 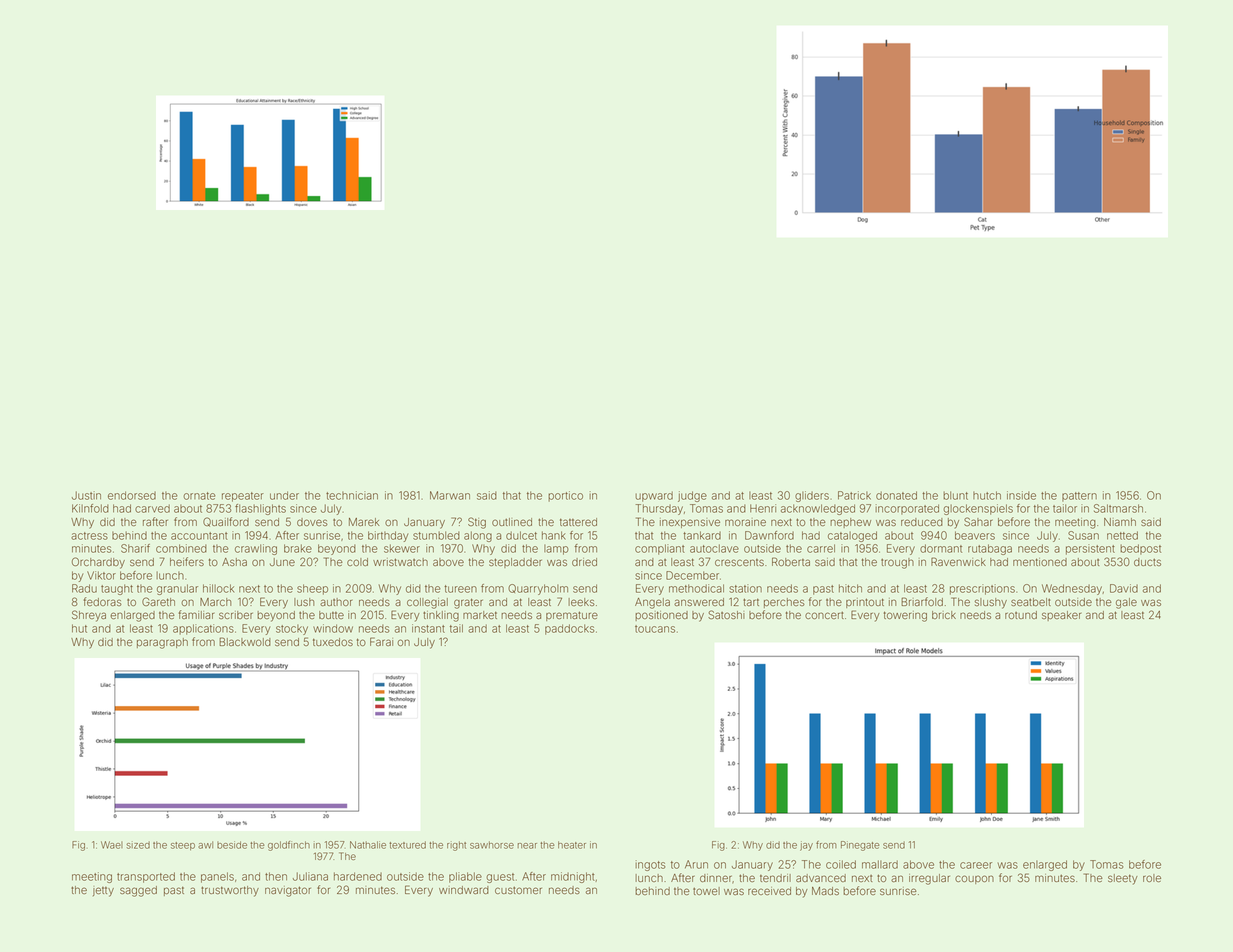 I want to click on Nathalie, so click(x=368, y=845).
